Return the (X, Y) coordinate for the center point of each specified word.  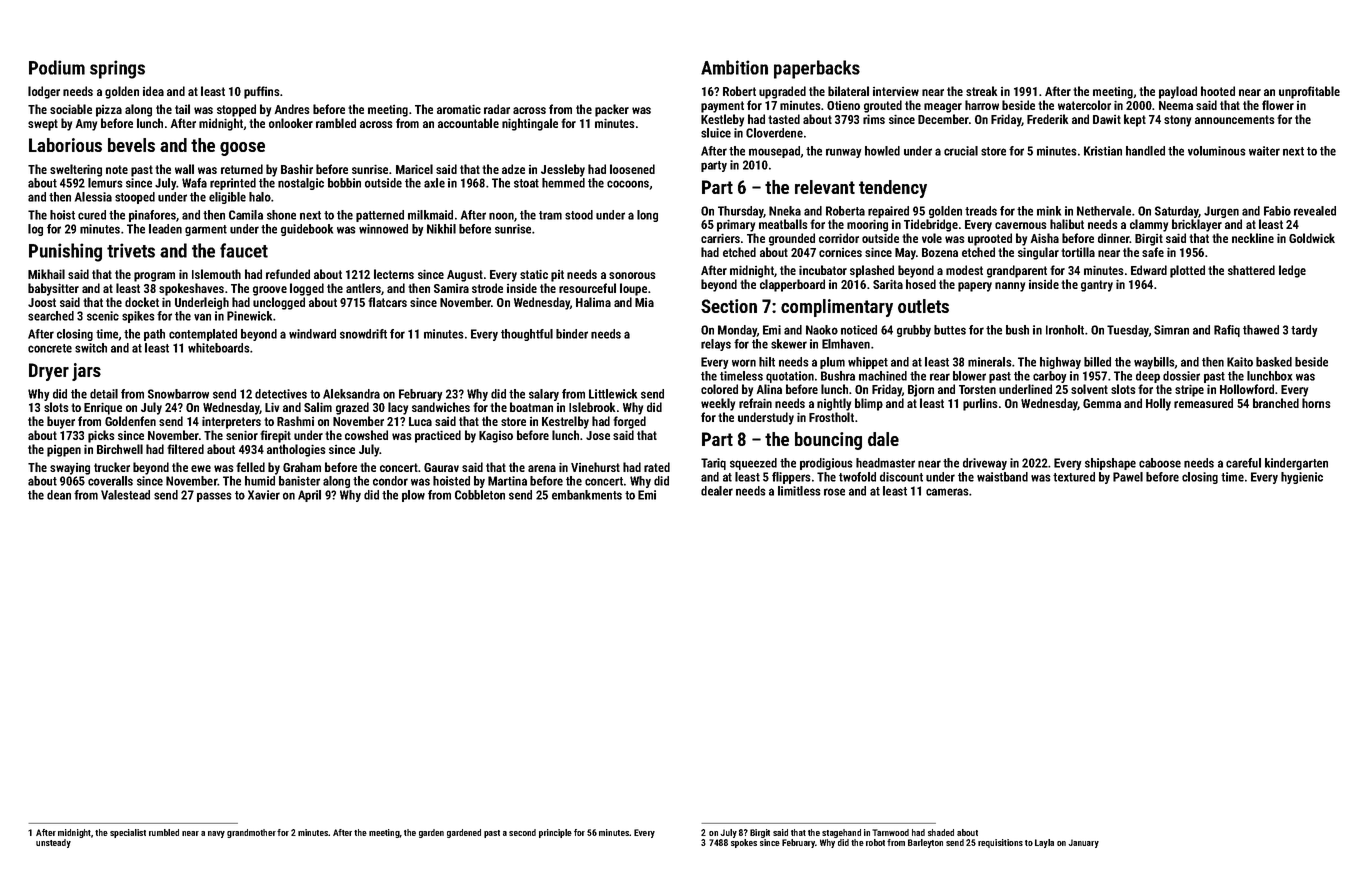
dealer (717, 491)
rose (834, 492)
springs (117, 69)
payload (1178, 92)
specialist (128, 833)
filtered (185, 449)
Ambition (734, 67)
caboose (1160, 463)
